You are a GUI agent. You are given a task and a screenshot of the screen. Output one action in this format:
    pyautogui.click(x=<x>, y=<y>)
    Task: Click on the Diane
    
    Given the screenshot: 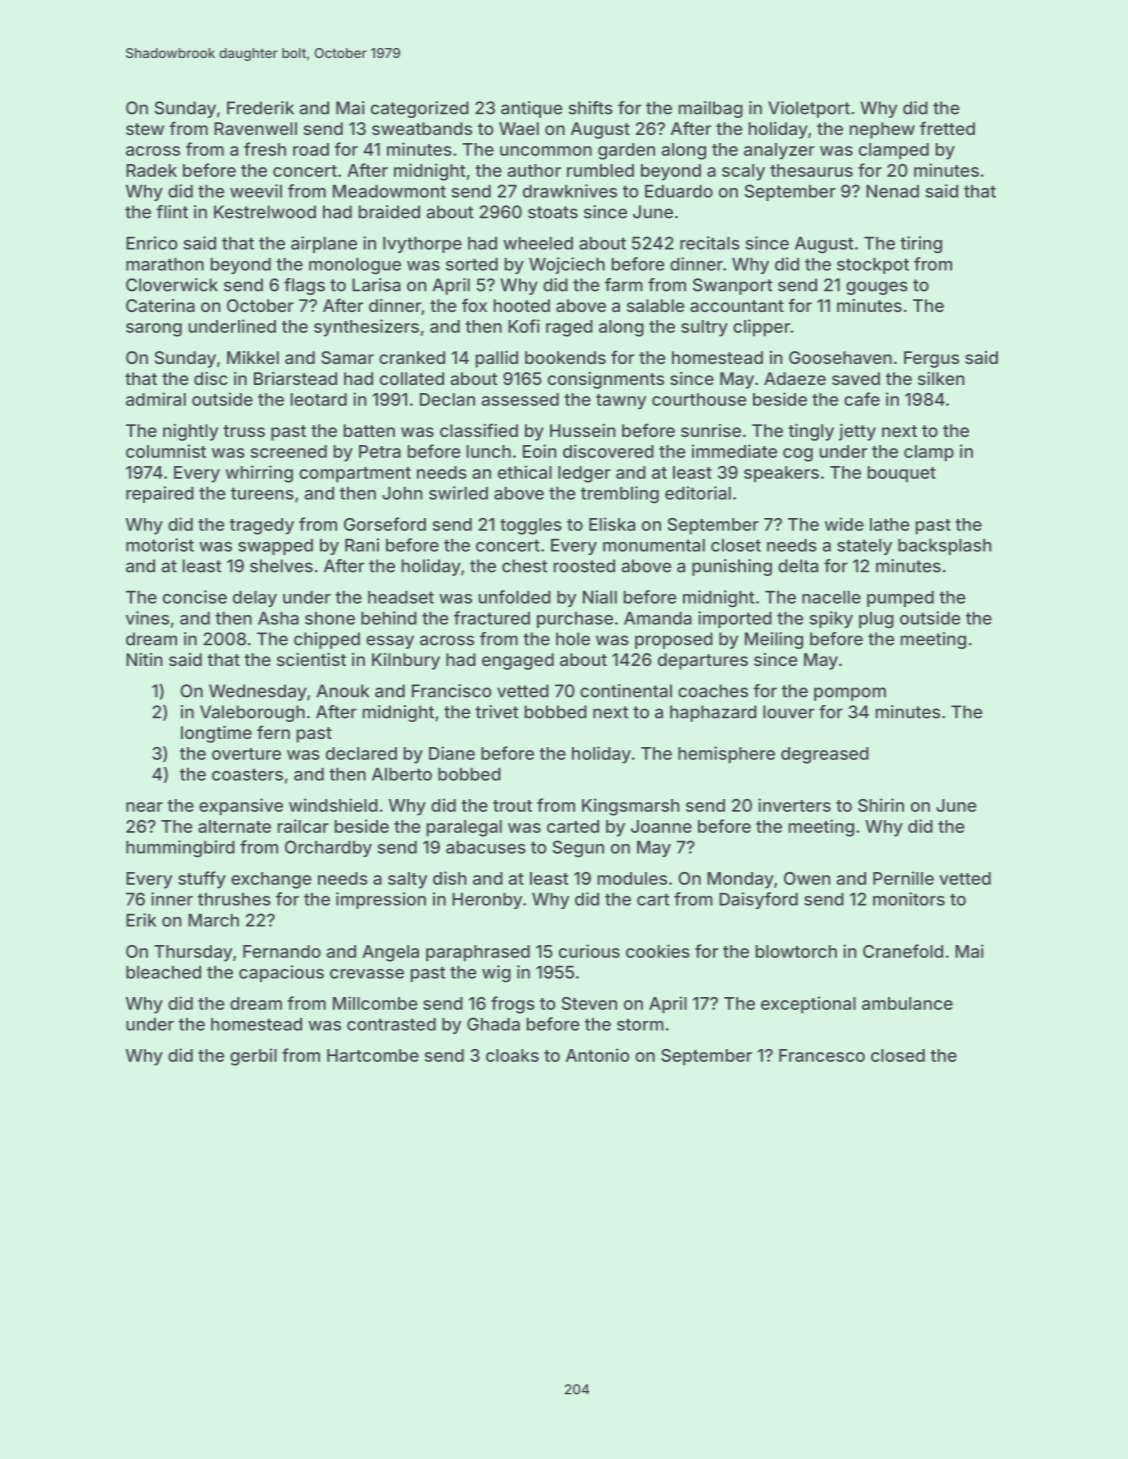 What is the action you would take?
    pyautogui.click(x=452, y=753)
